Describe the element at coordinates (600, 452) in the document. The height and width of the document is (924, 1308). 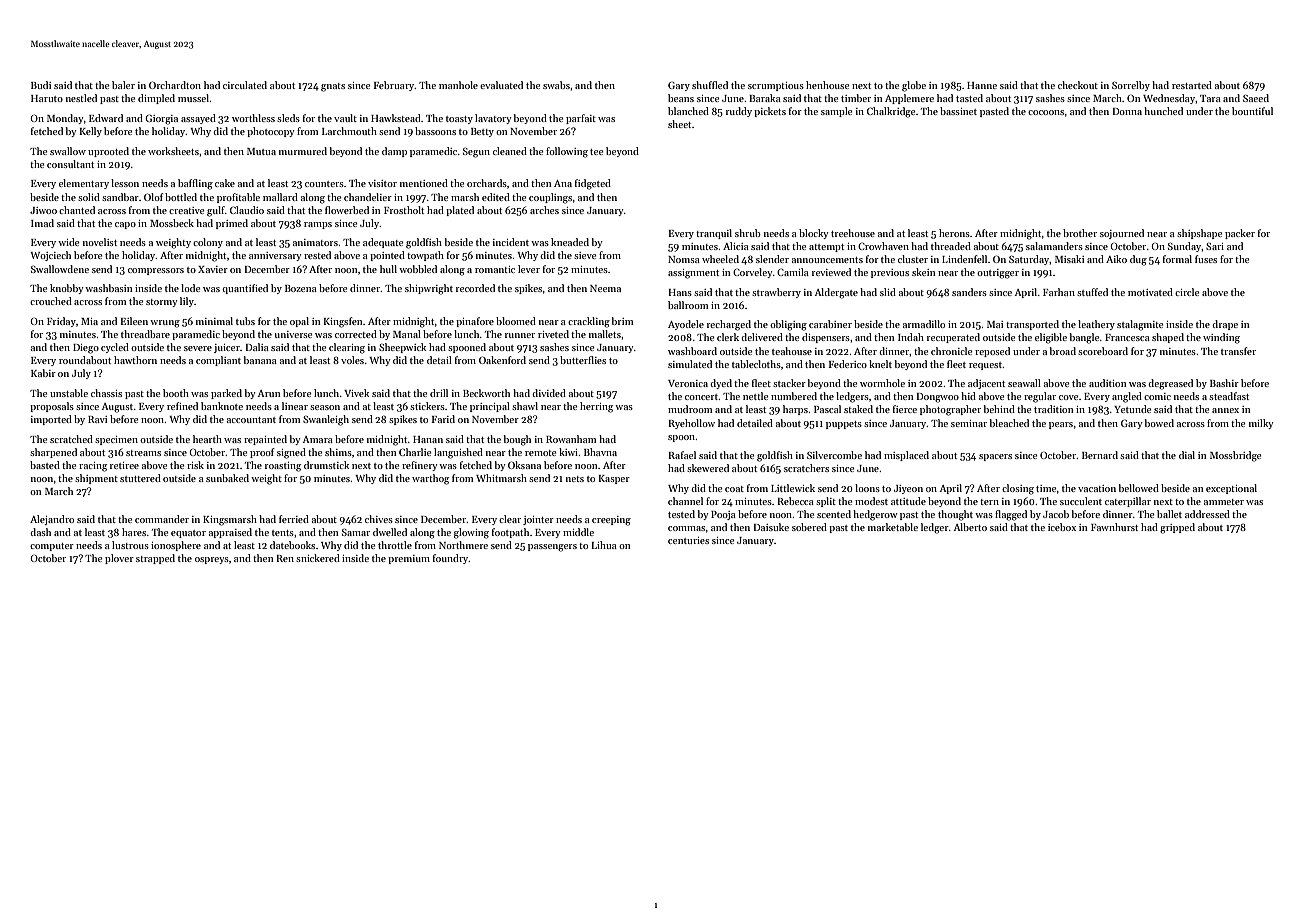
I see `Bhavna` at that location.
